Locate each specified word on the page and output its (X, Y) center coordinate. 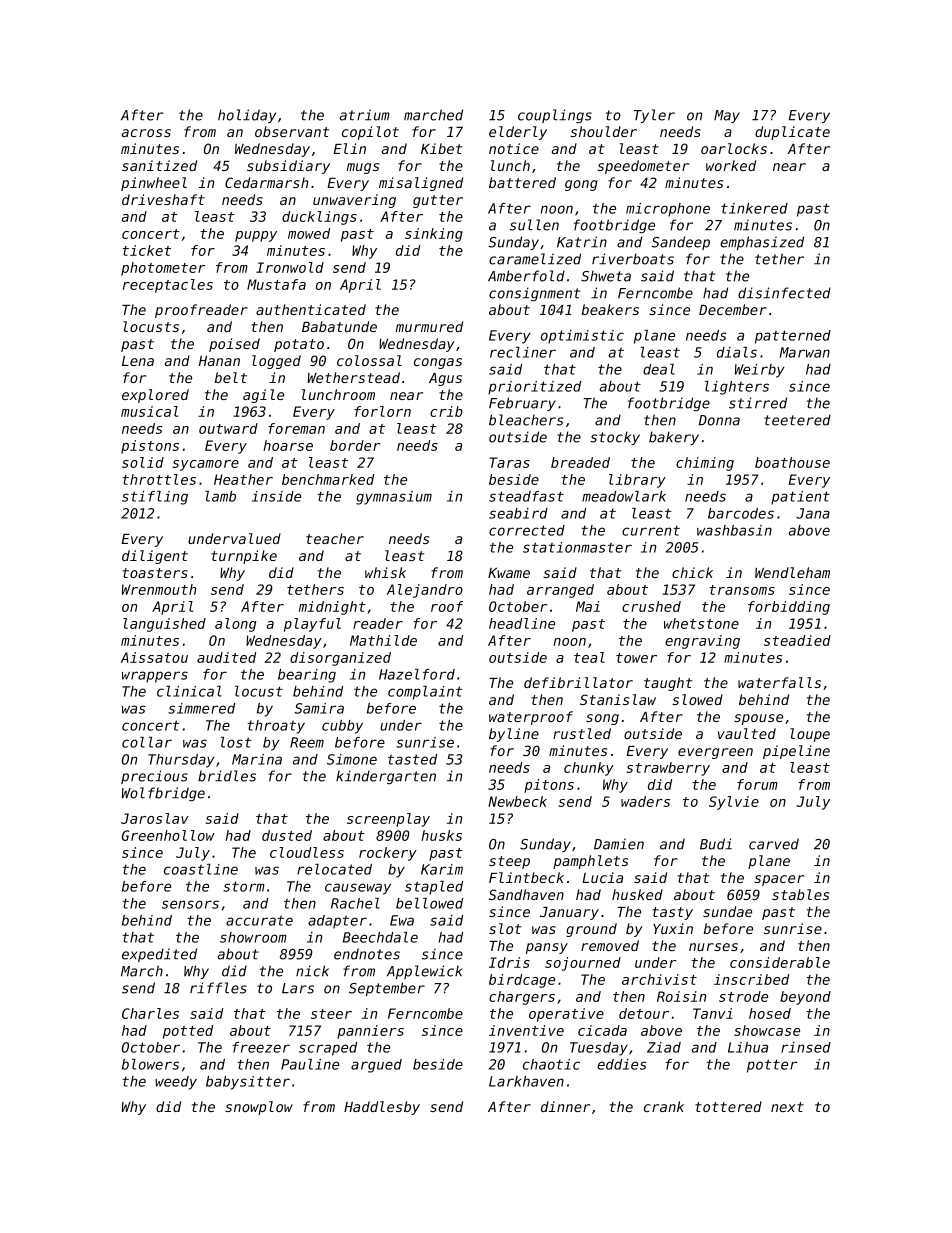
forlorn (382, 411)
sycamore (206, 465)
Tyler (654, 116)
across (146, 133)
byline (514, 735)
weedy (176, 1083)
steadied (797, 640)
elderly (518, 133)
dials (737, 352)
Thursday (181, 761)
